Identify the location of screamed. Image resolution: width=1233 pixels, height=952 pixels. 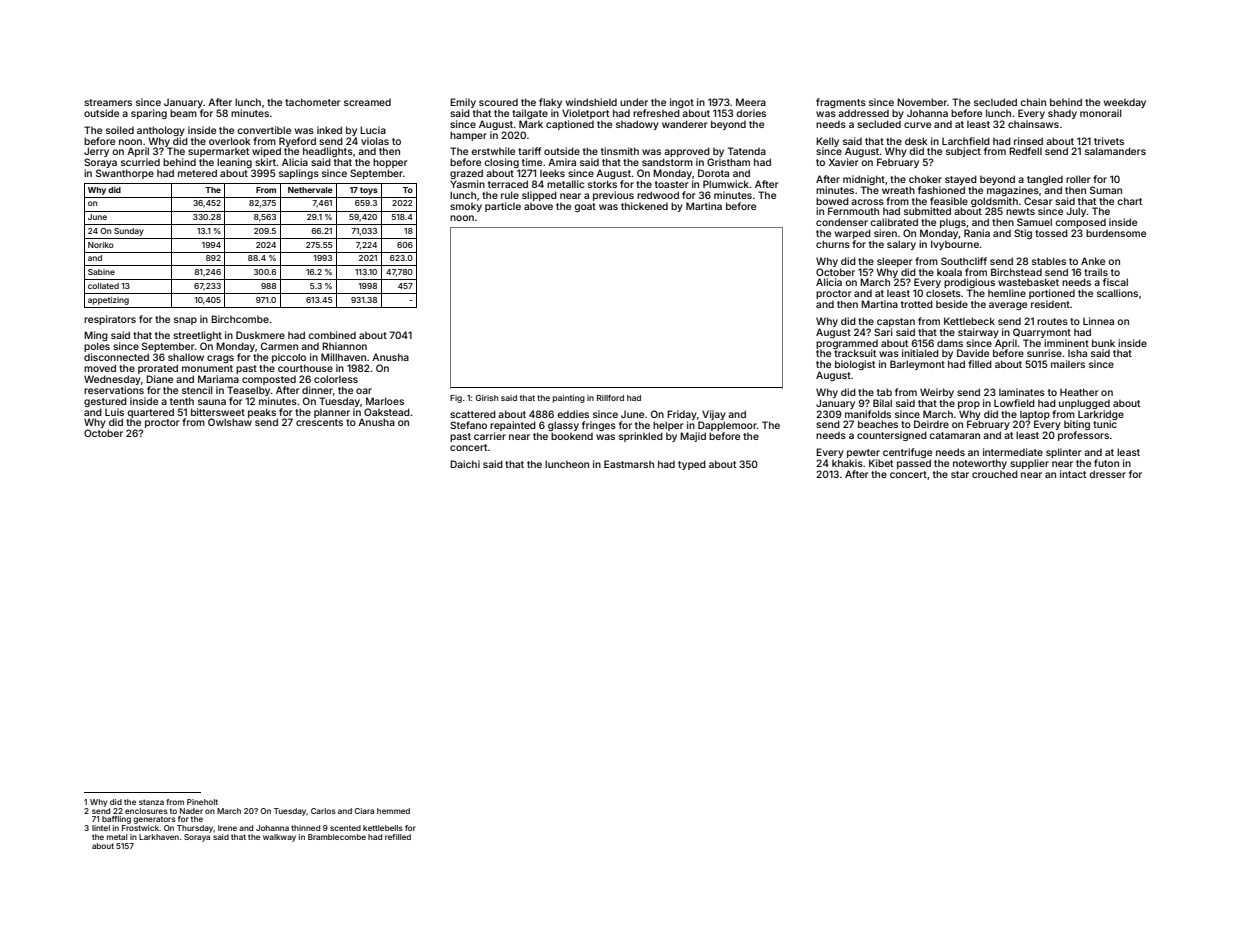
(367, 102).
